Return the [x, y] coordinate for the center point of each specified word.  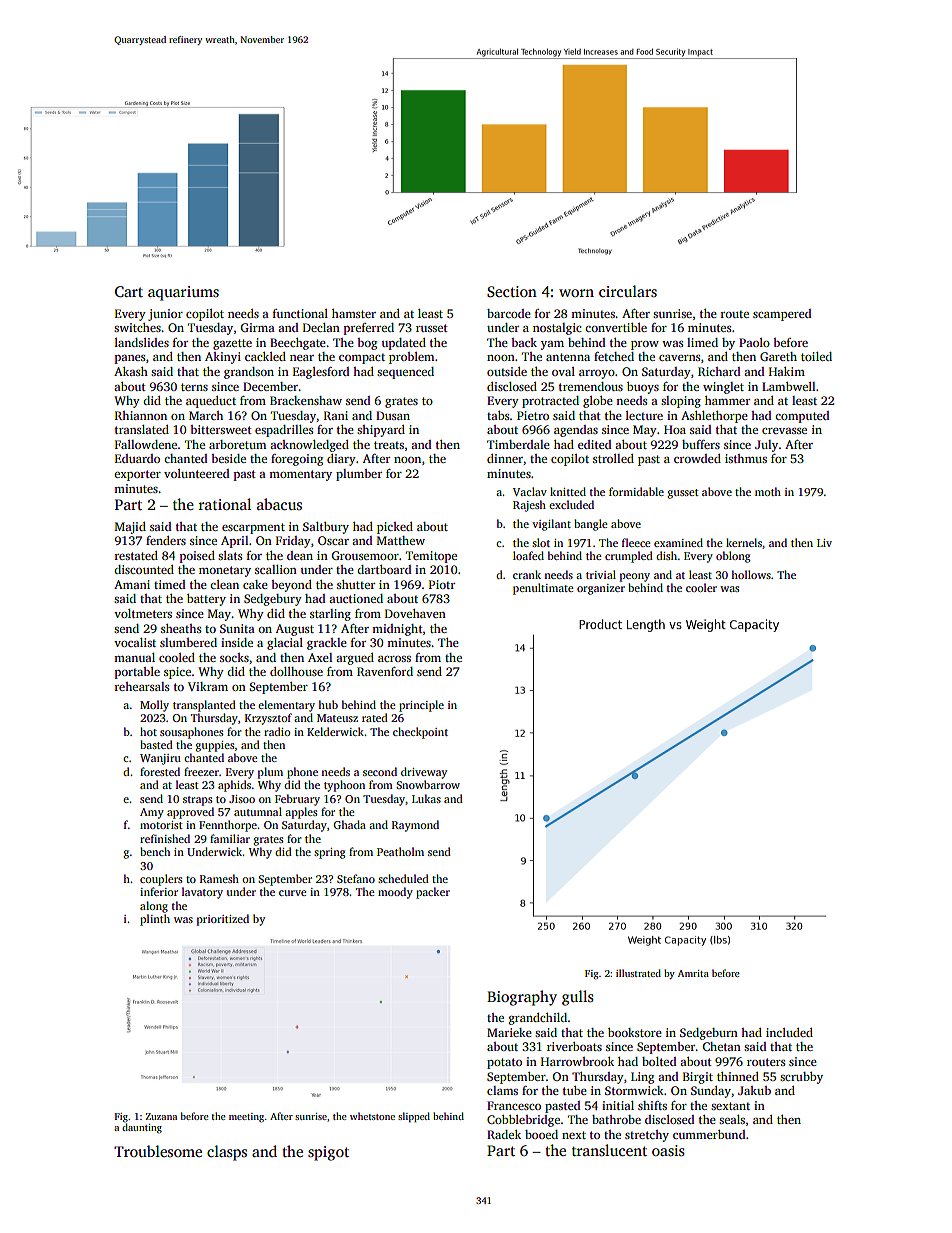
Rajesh [529, 506]
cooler [701, 587]
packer [433, 893]
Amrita [693, 973]
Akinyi [223, 358]
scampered [782, 315]
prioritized [223, 920]
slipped [414, 1117]
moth [768, 491]
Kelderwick [335, 731]
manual [134, 657]
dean [300, 555]
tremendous [591, 386]
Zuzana [161, 1116]
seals [732, 1119]
